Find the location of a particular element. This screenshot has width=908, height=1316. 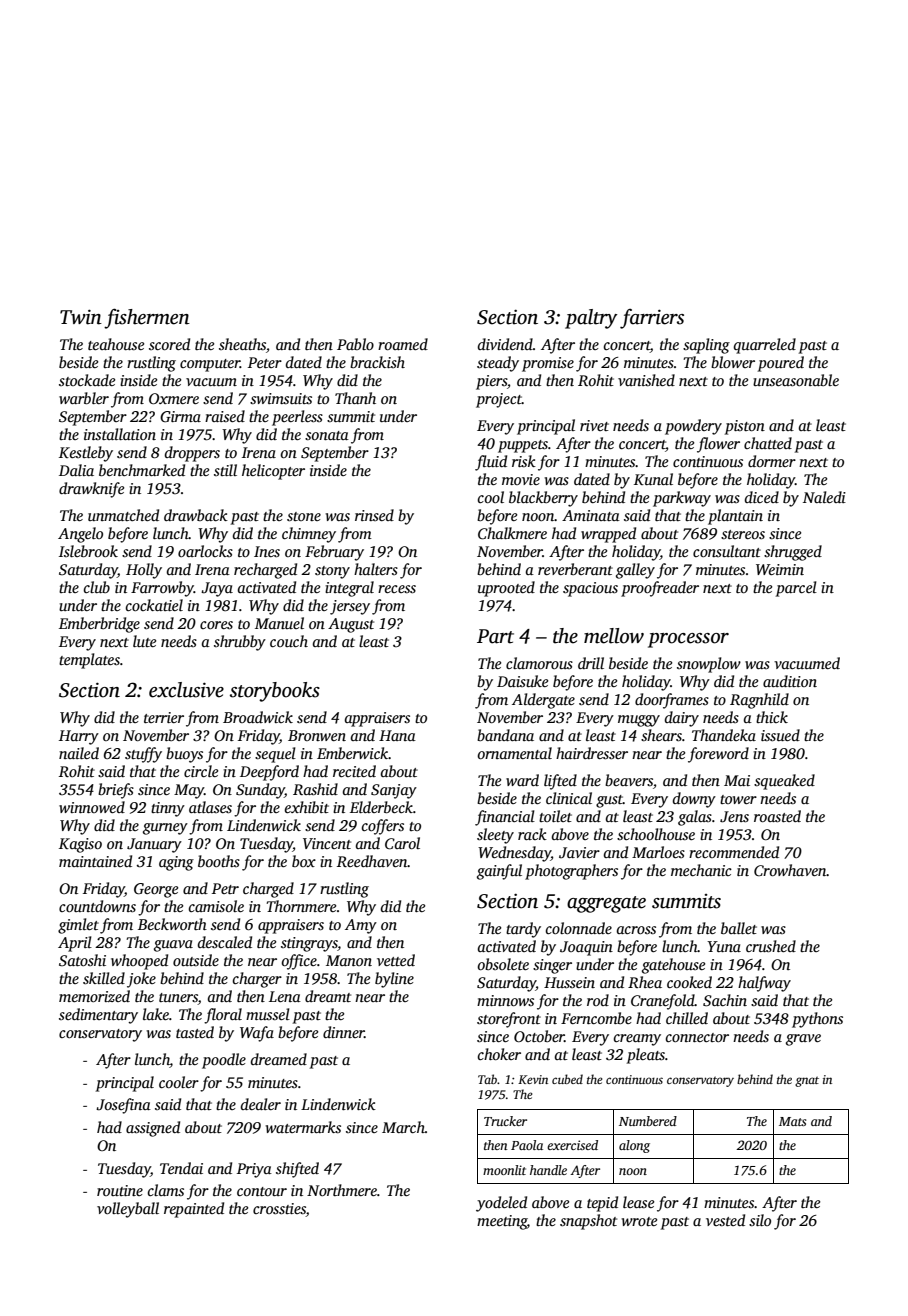

Hana is located at coordinates (397, 735).
